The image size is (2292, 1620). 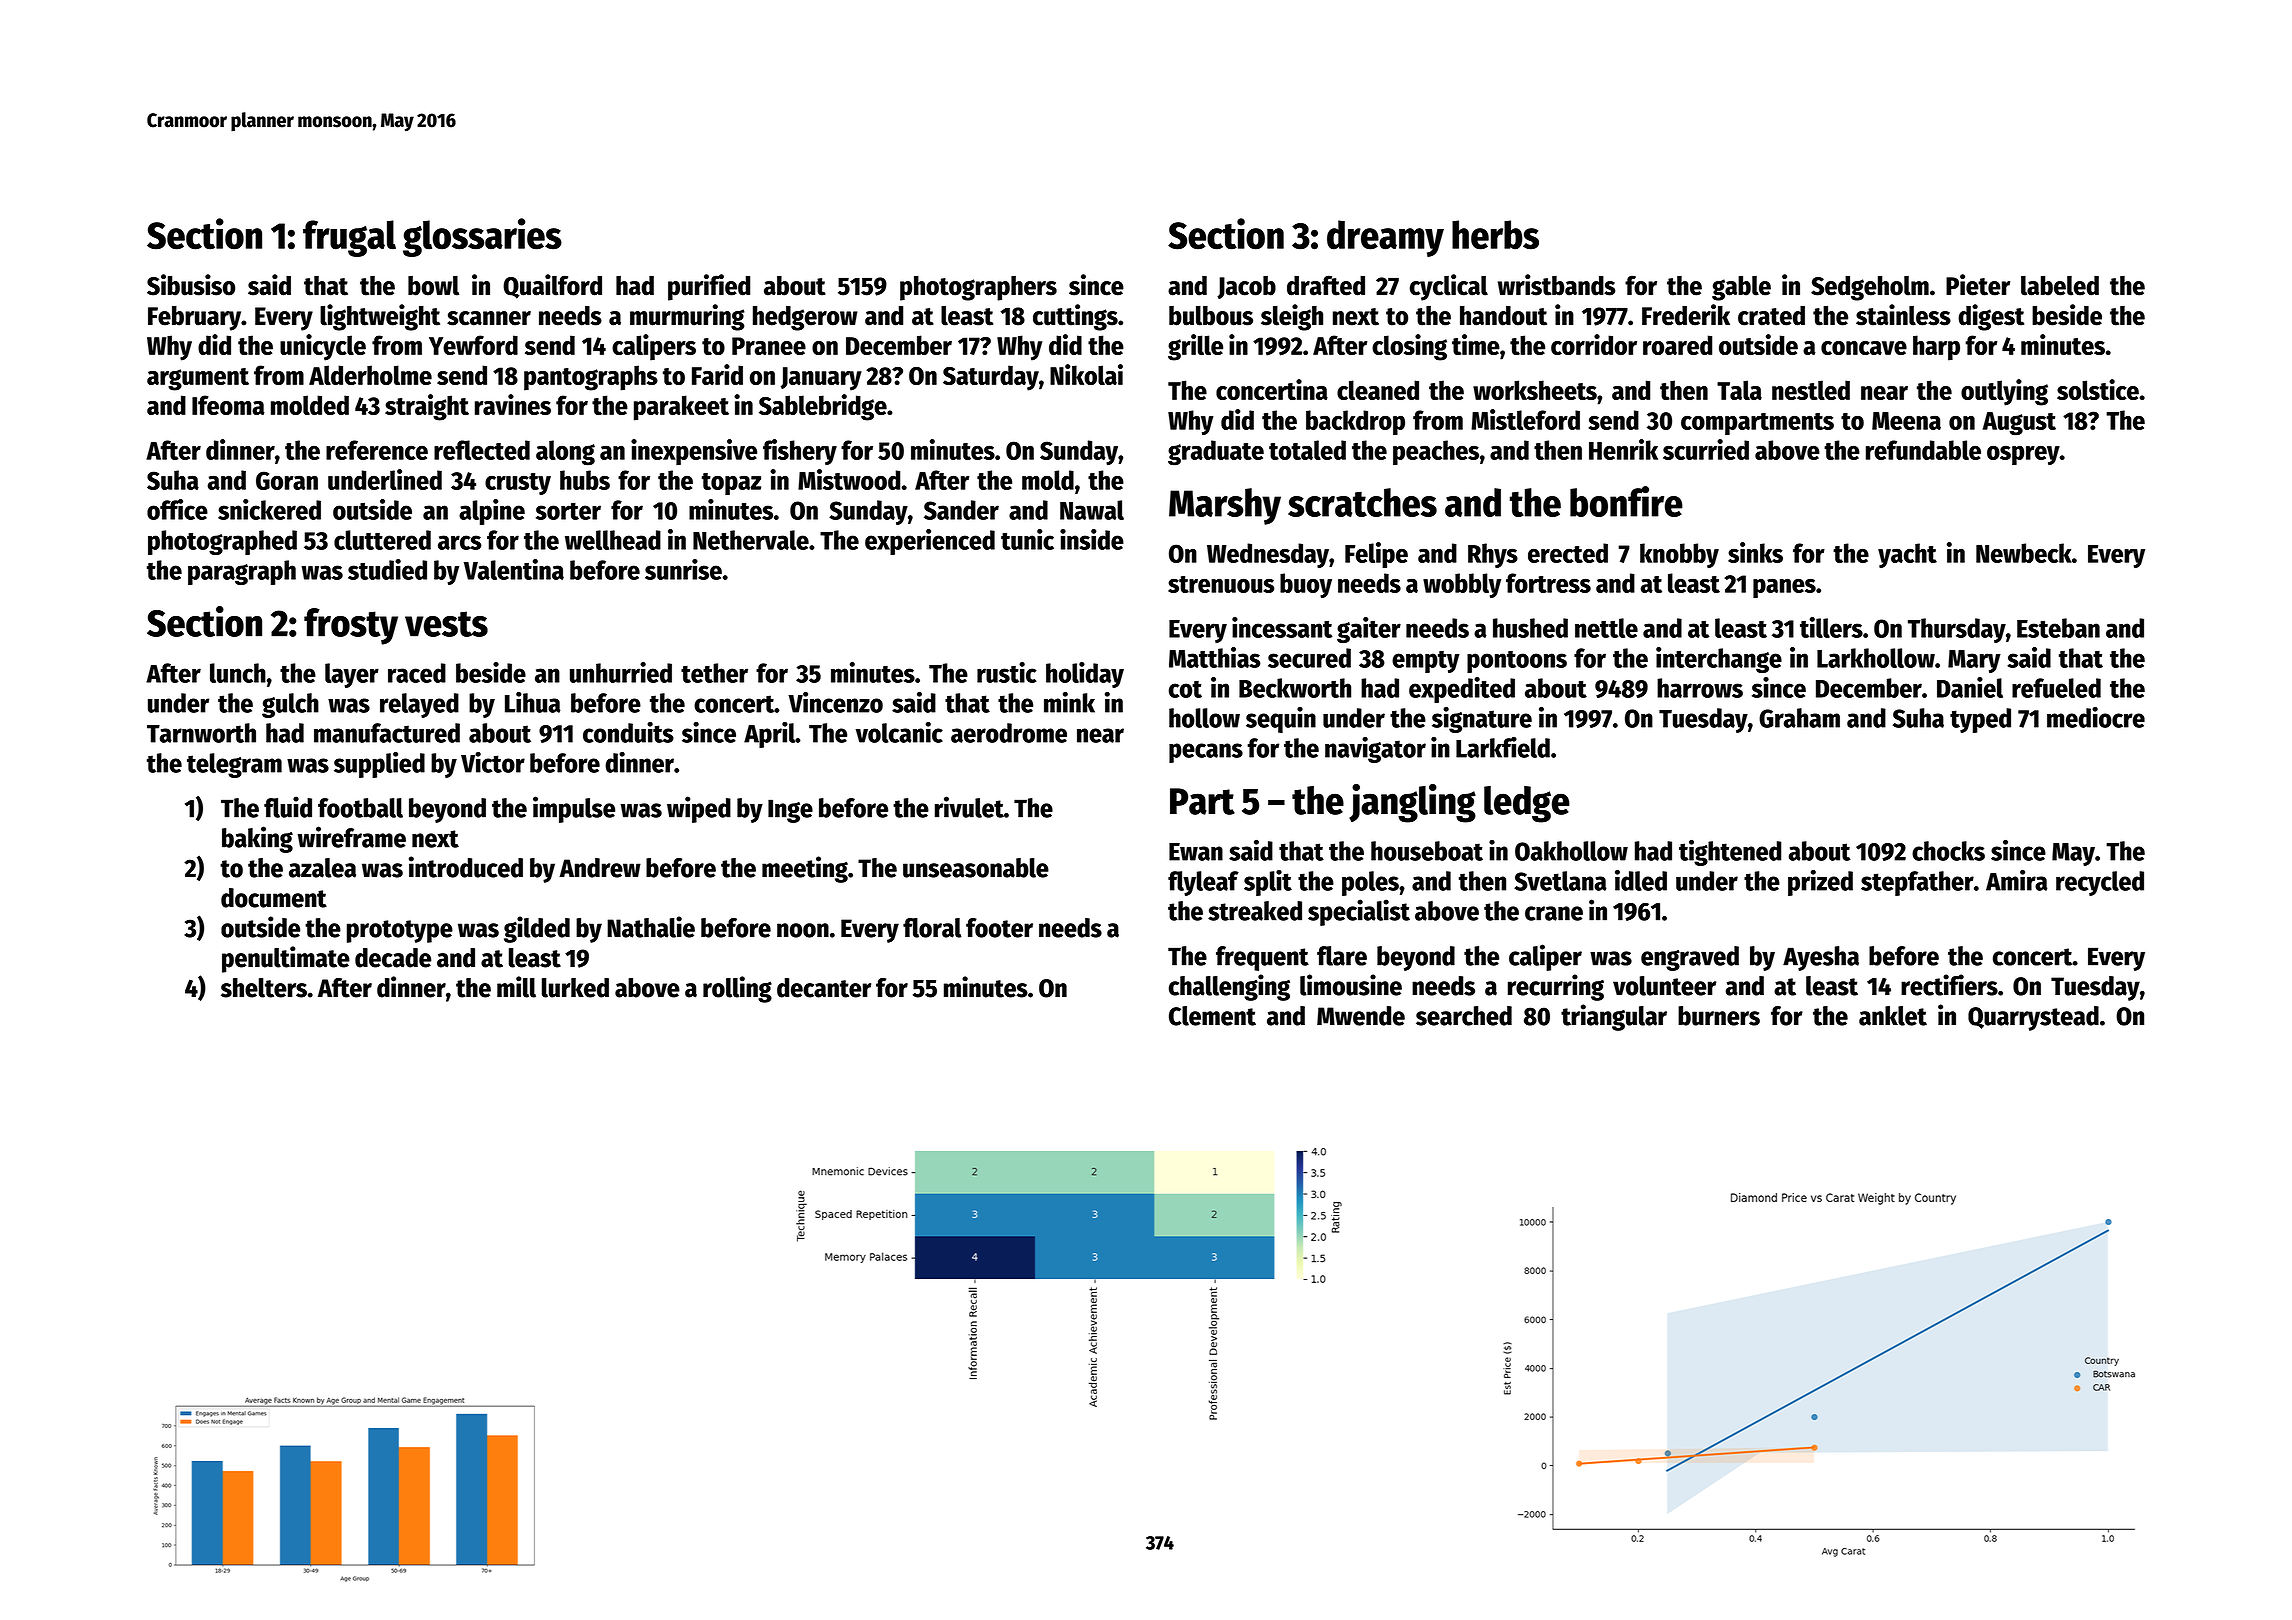 I want to click on straight, so click(x=427, y=407).
